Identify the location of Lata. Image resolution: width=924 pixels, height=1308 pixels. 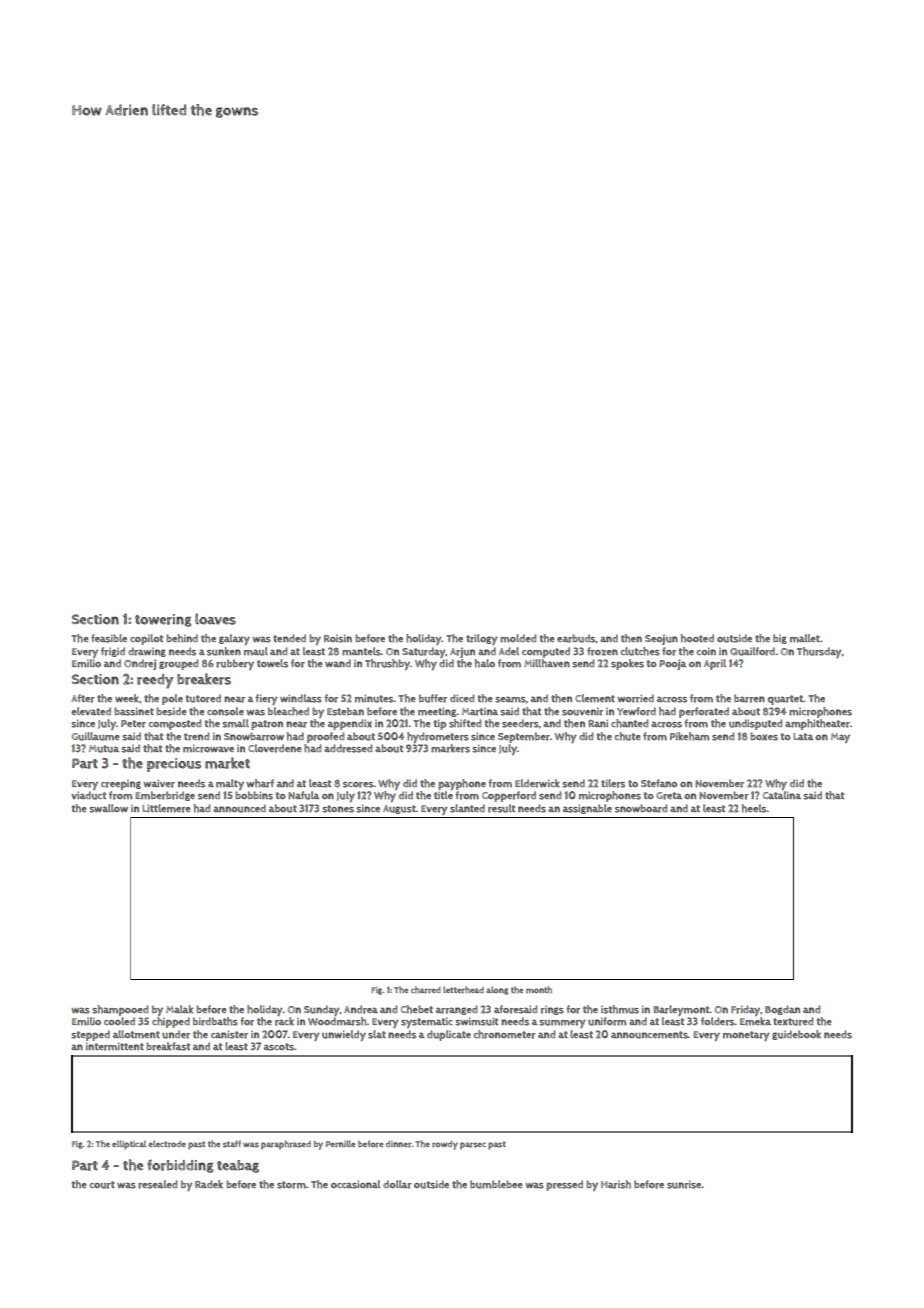
(803, 736).
